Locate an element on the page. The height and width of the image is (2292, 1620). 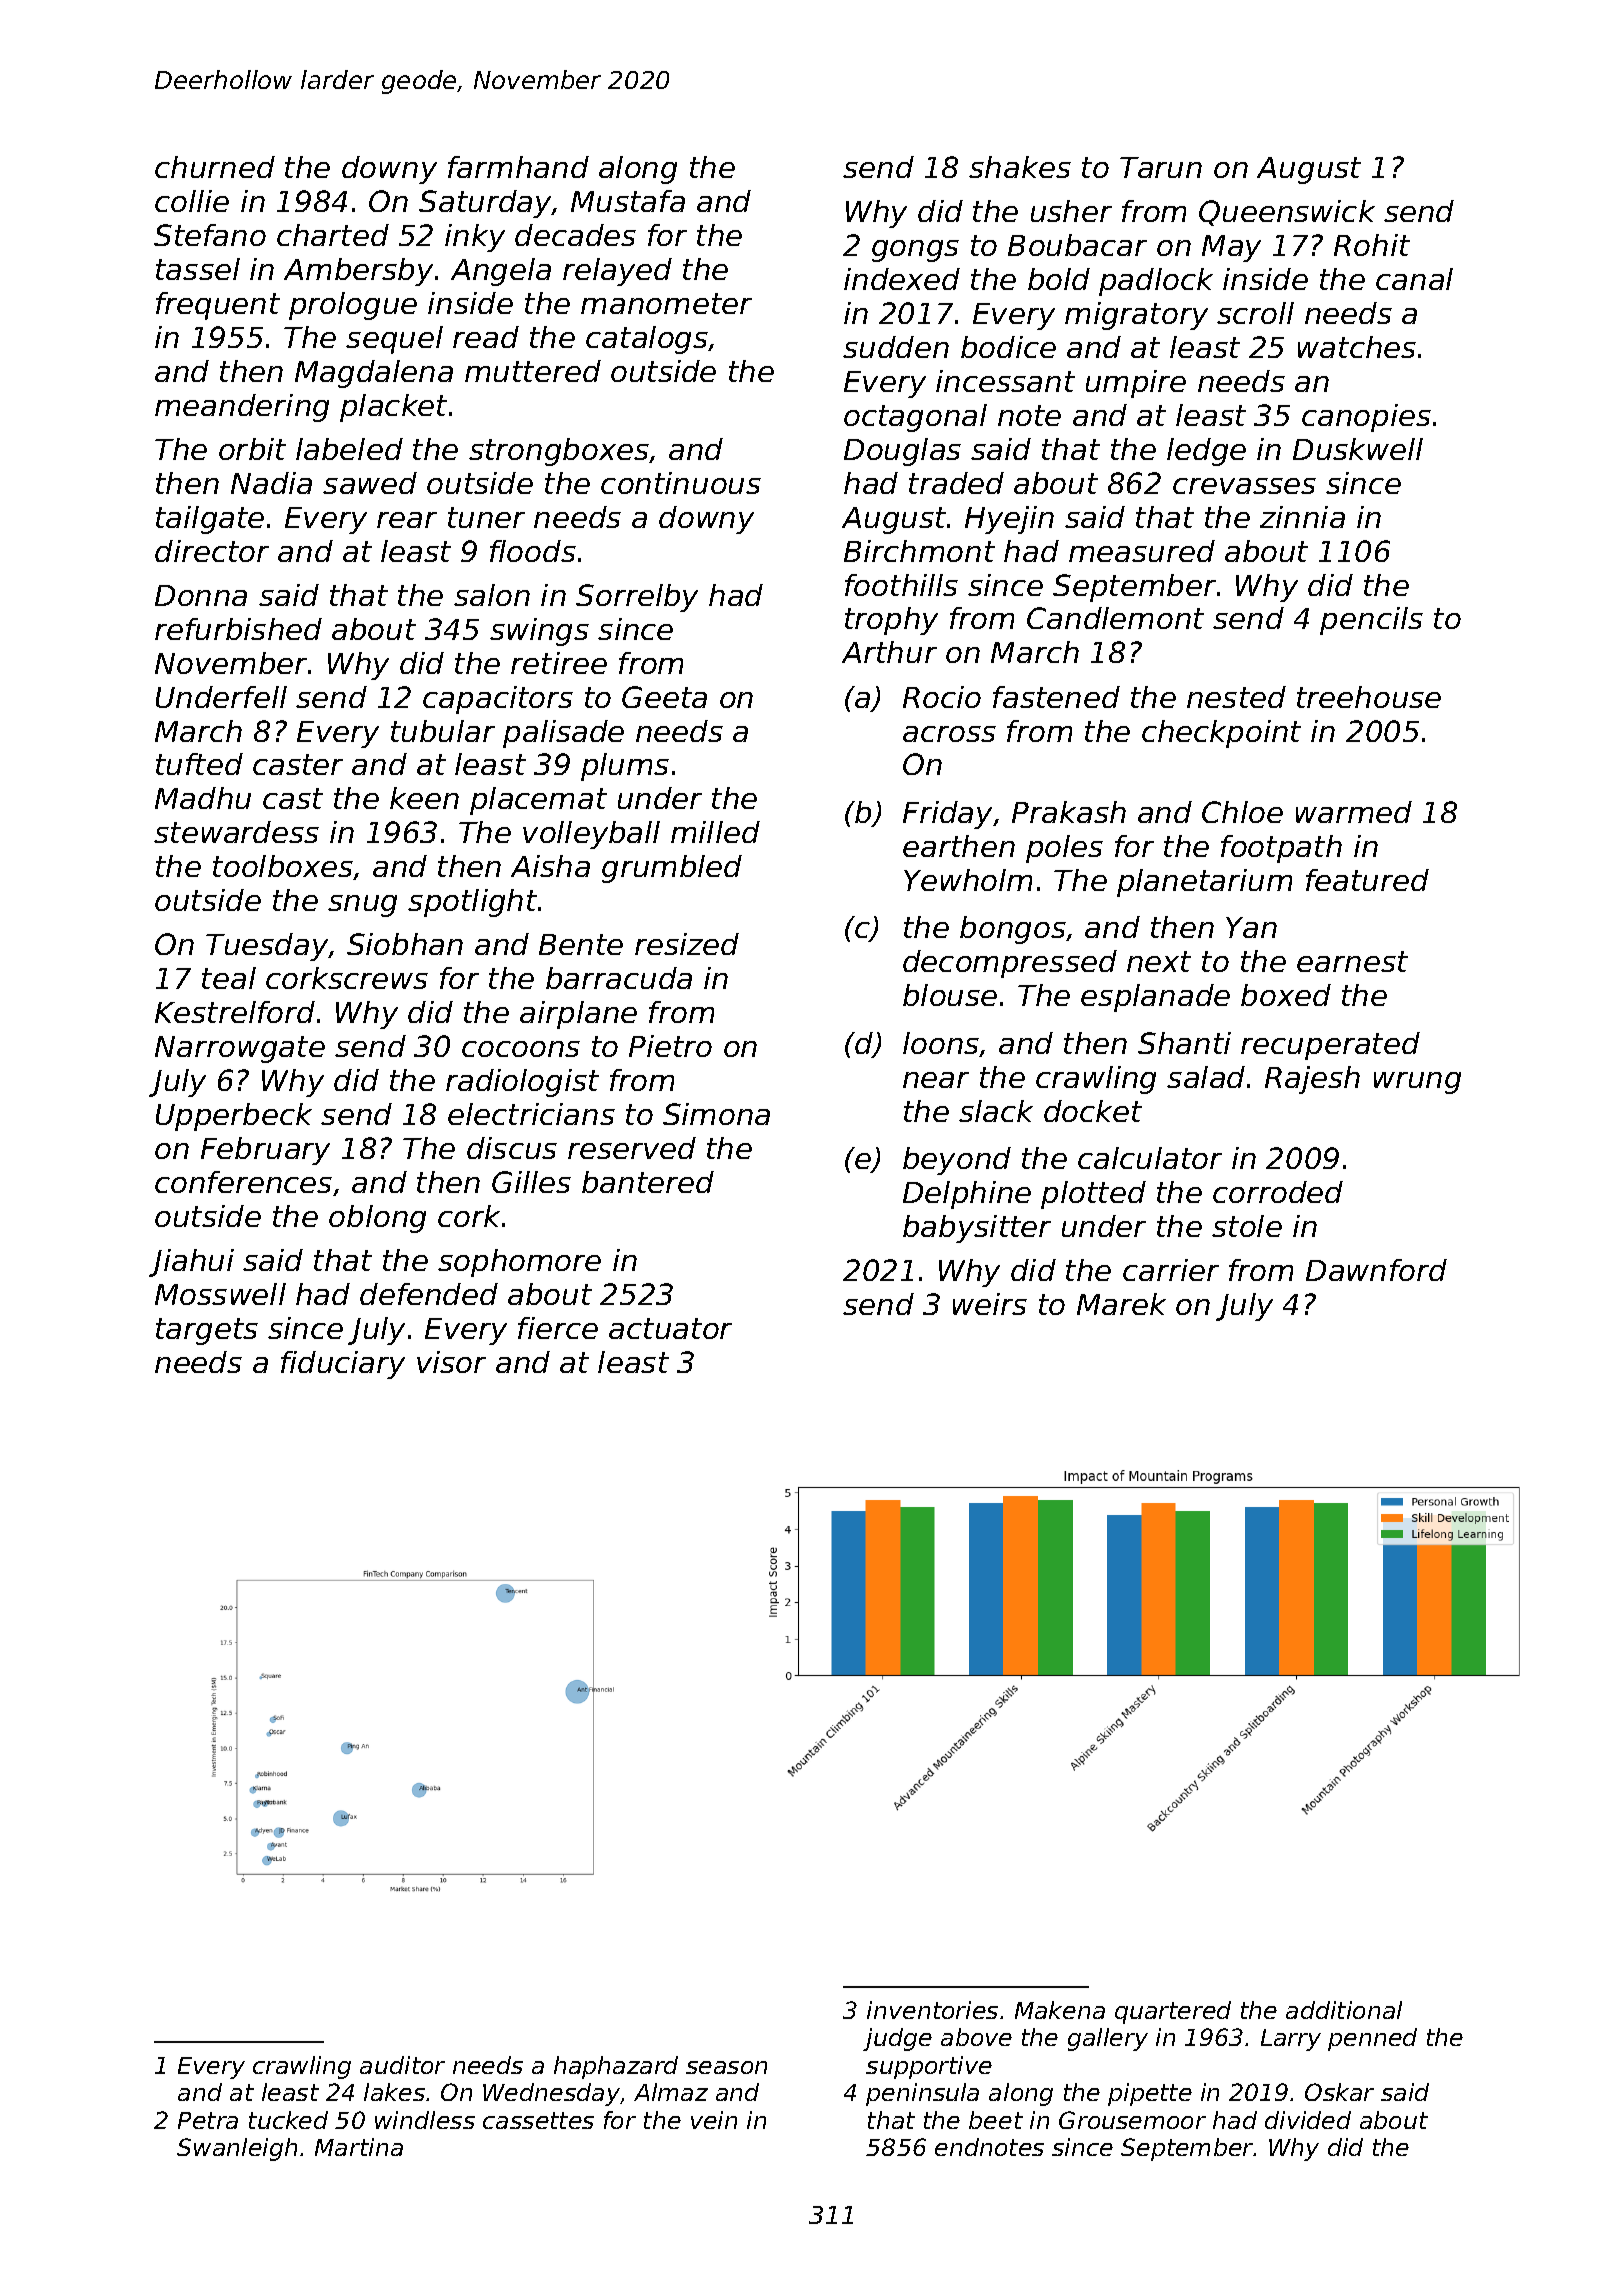
weirs is located at coordinates (990, 1304).
